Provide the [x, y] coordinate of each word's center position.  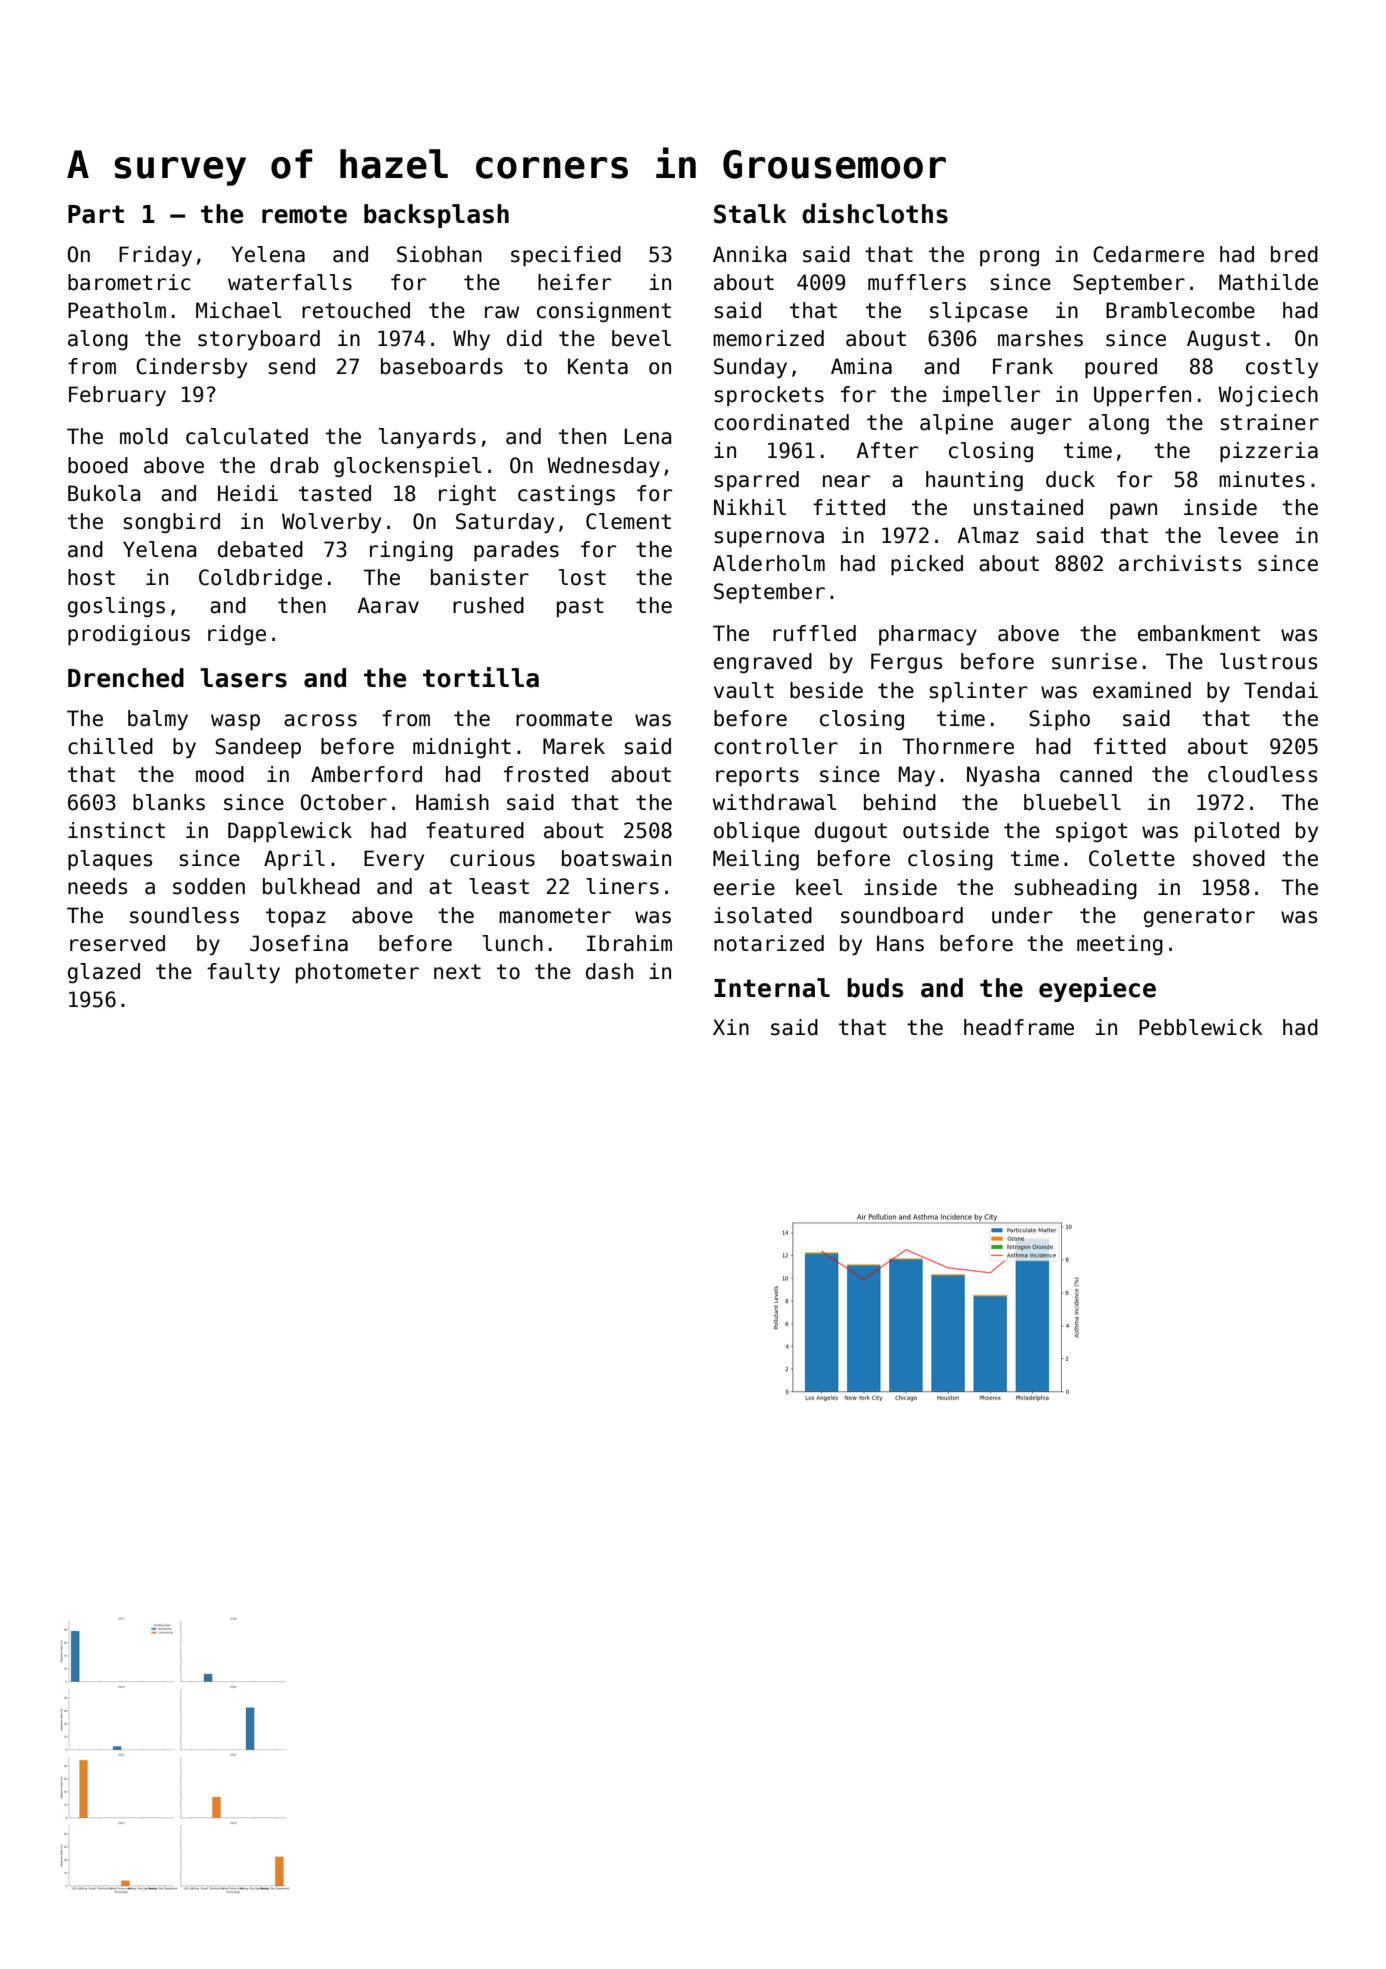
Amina [861, 366]
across [320, 720]
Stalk [750, 214]
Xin [731, 1027]
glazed [104, 973]
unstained [1028, 507]
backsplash [436, 216]
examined [1142, 690]
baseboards [442, 366]
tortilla [481, 677]
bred [1294, 254]
